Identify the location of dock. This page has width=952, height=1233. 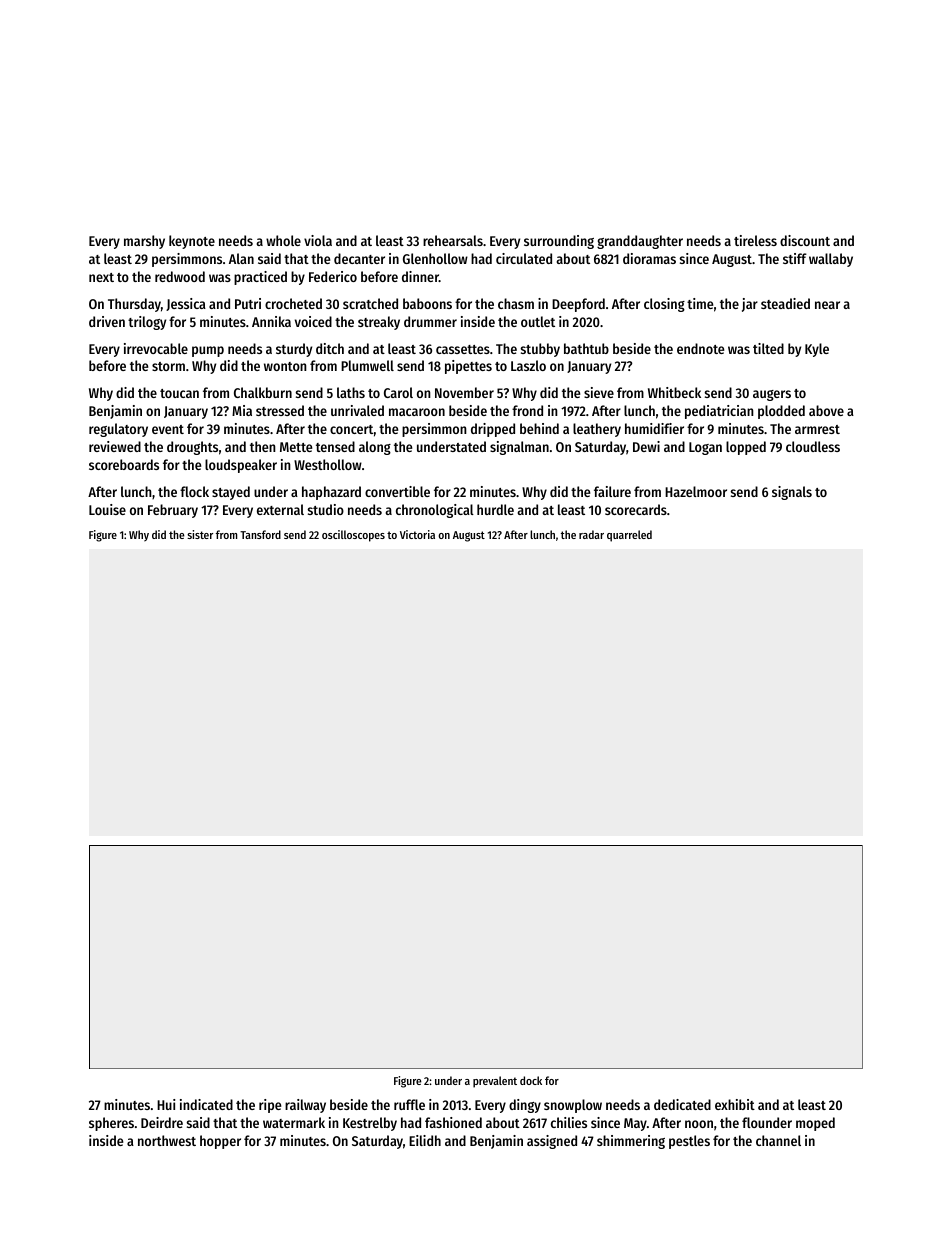
(531, 1080).
